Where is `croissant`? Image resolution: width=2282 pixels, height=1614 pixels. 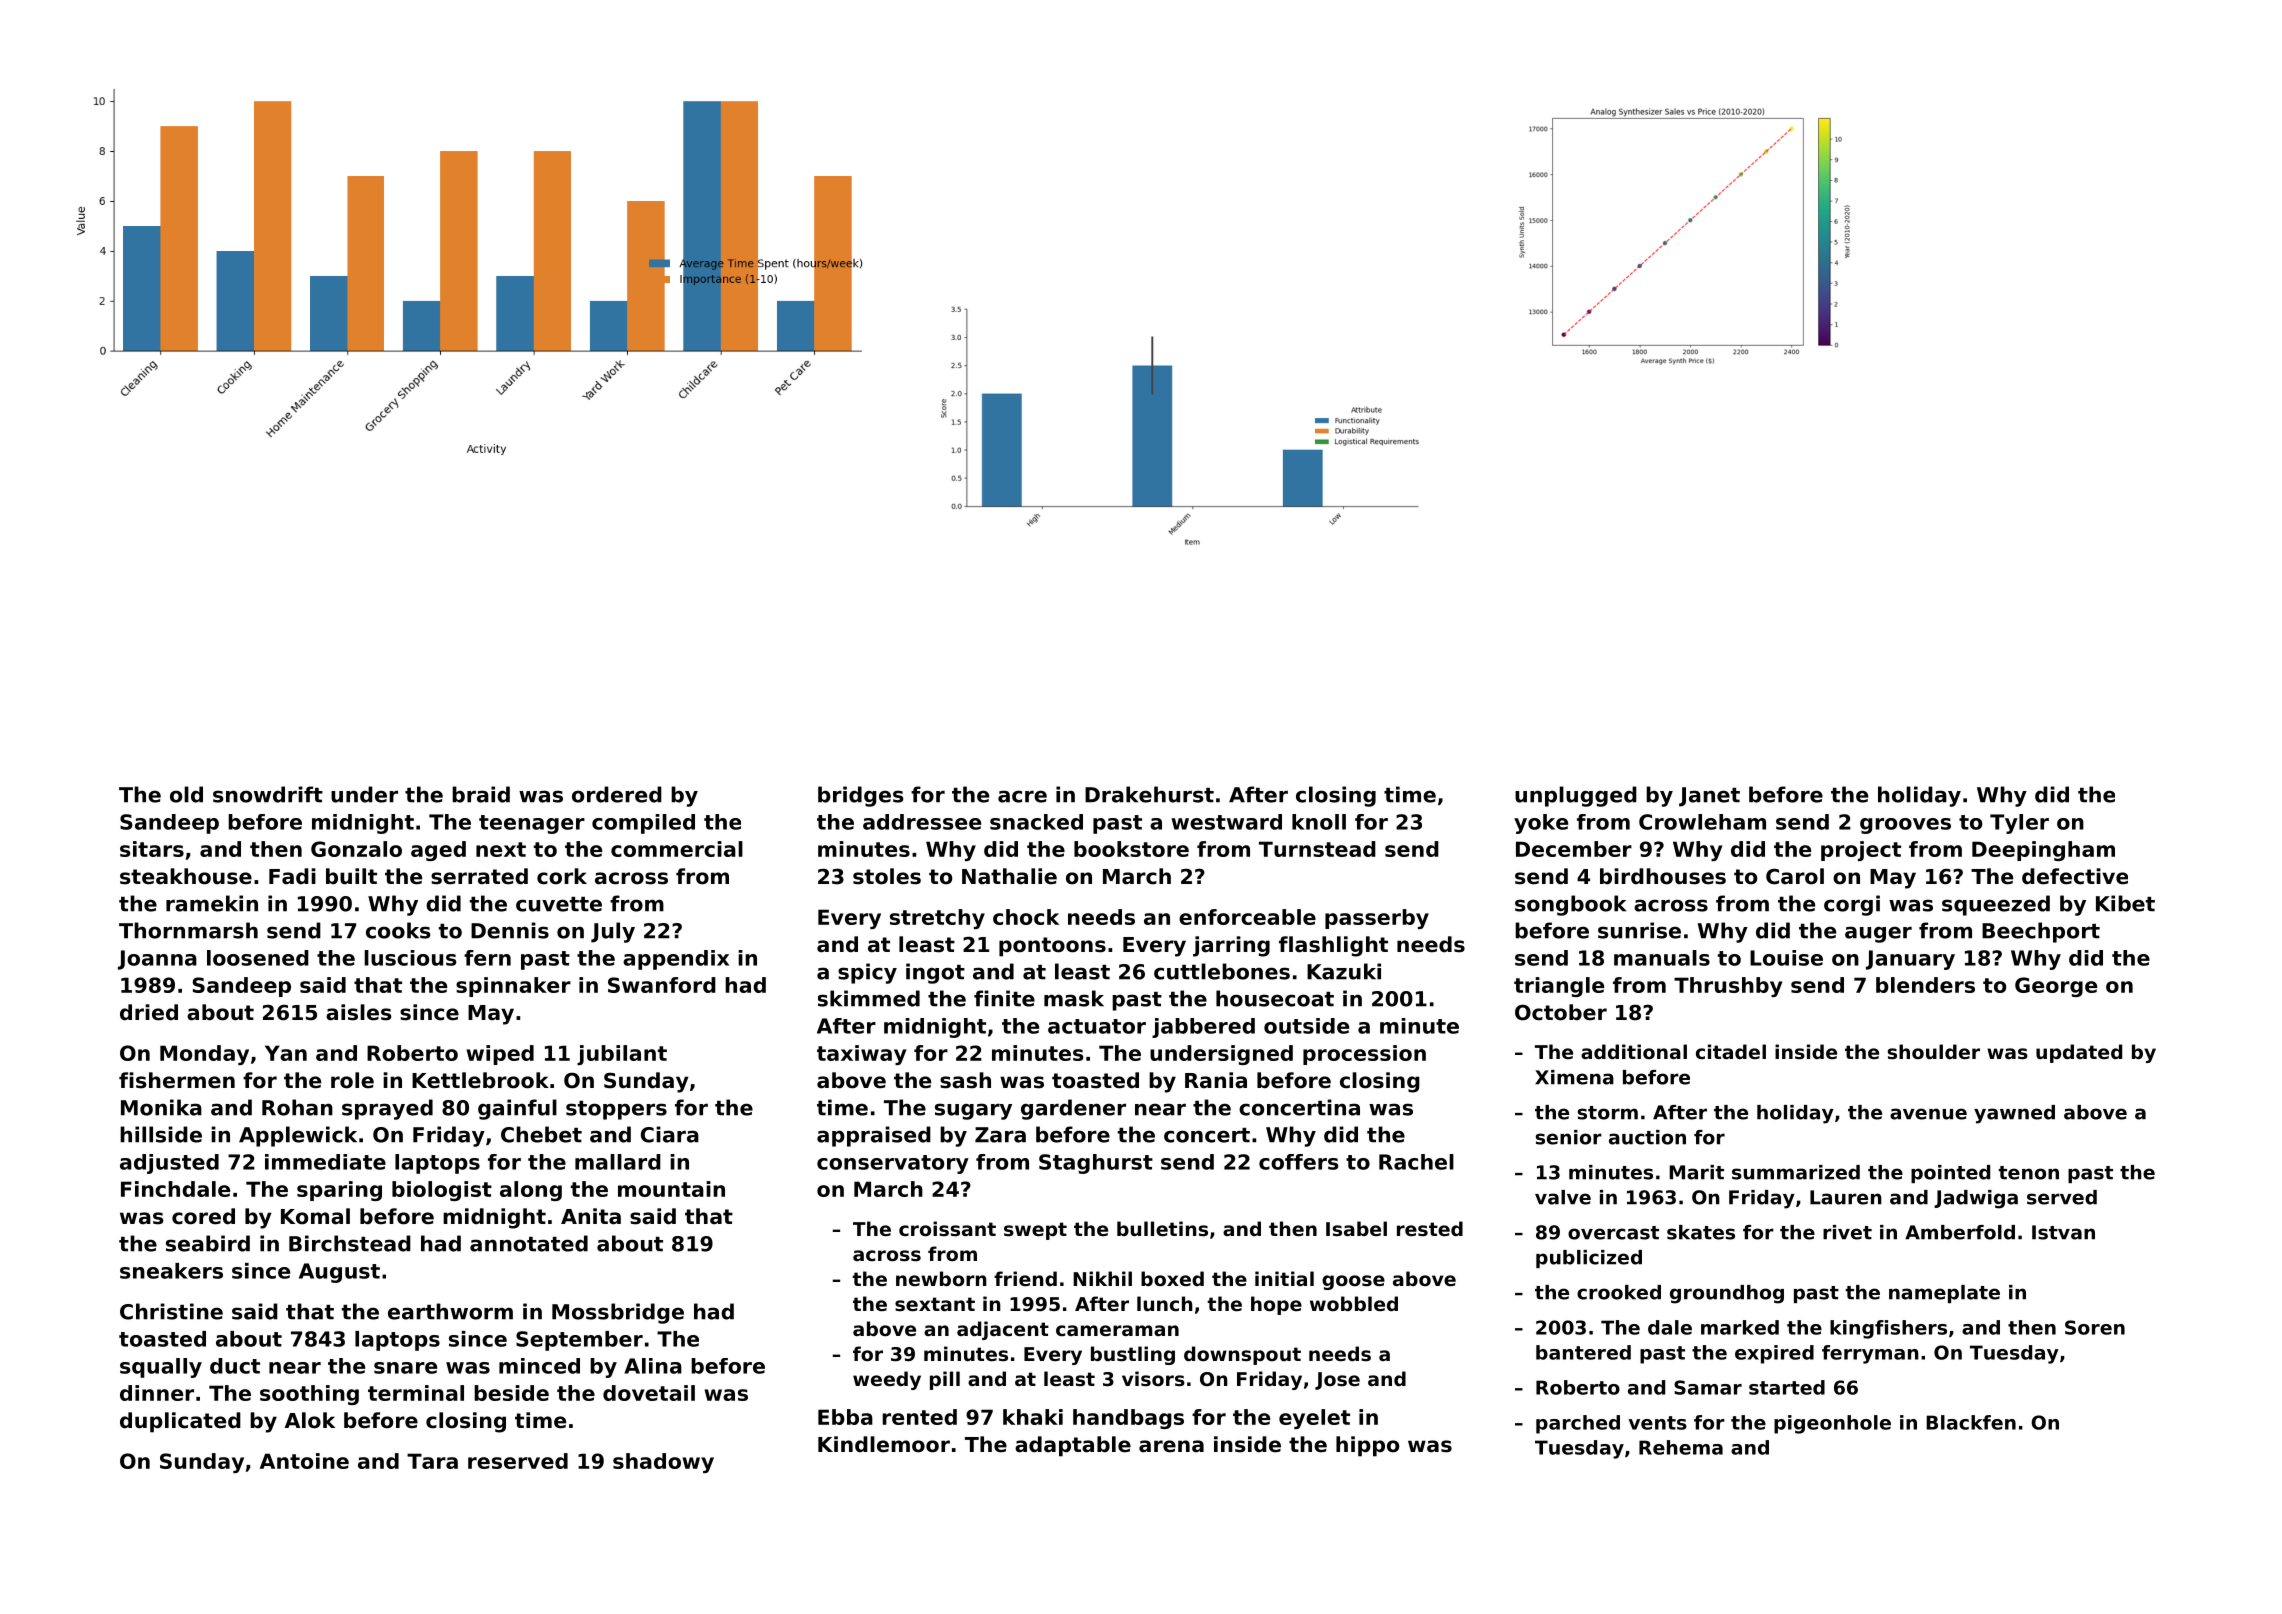
croissant is located at coordinates (947, 1229).
